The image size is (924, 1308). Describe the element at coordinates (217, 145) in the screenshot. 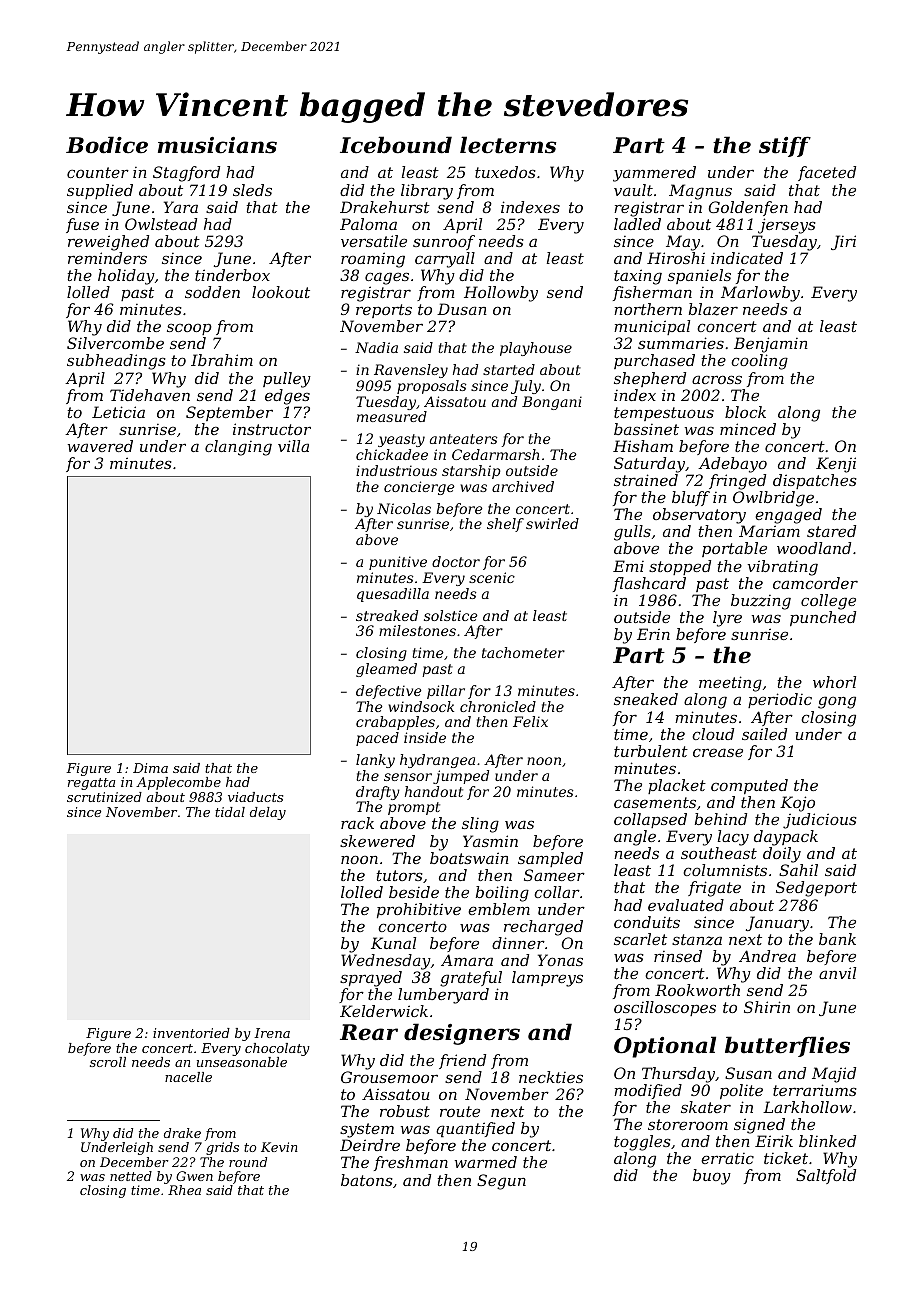

I see `musicians` at that location.
